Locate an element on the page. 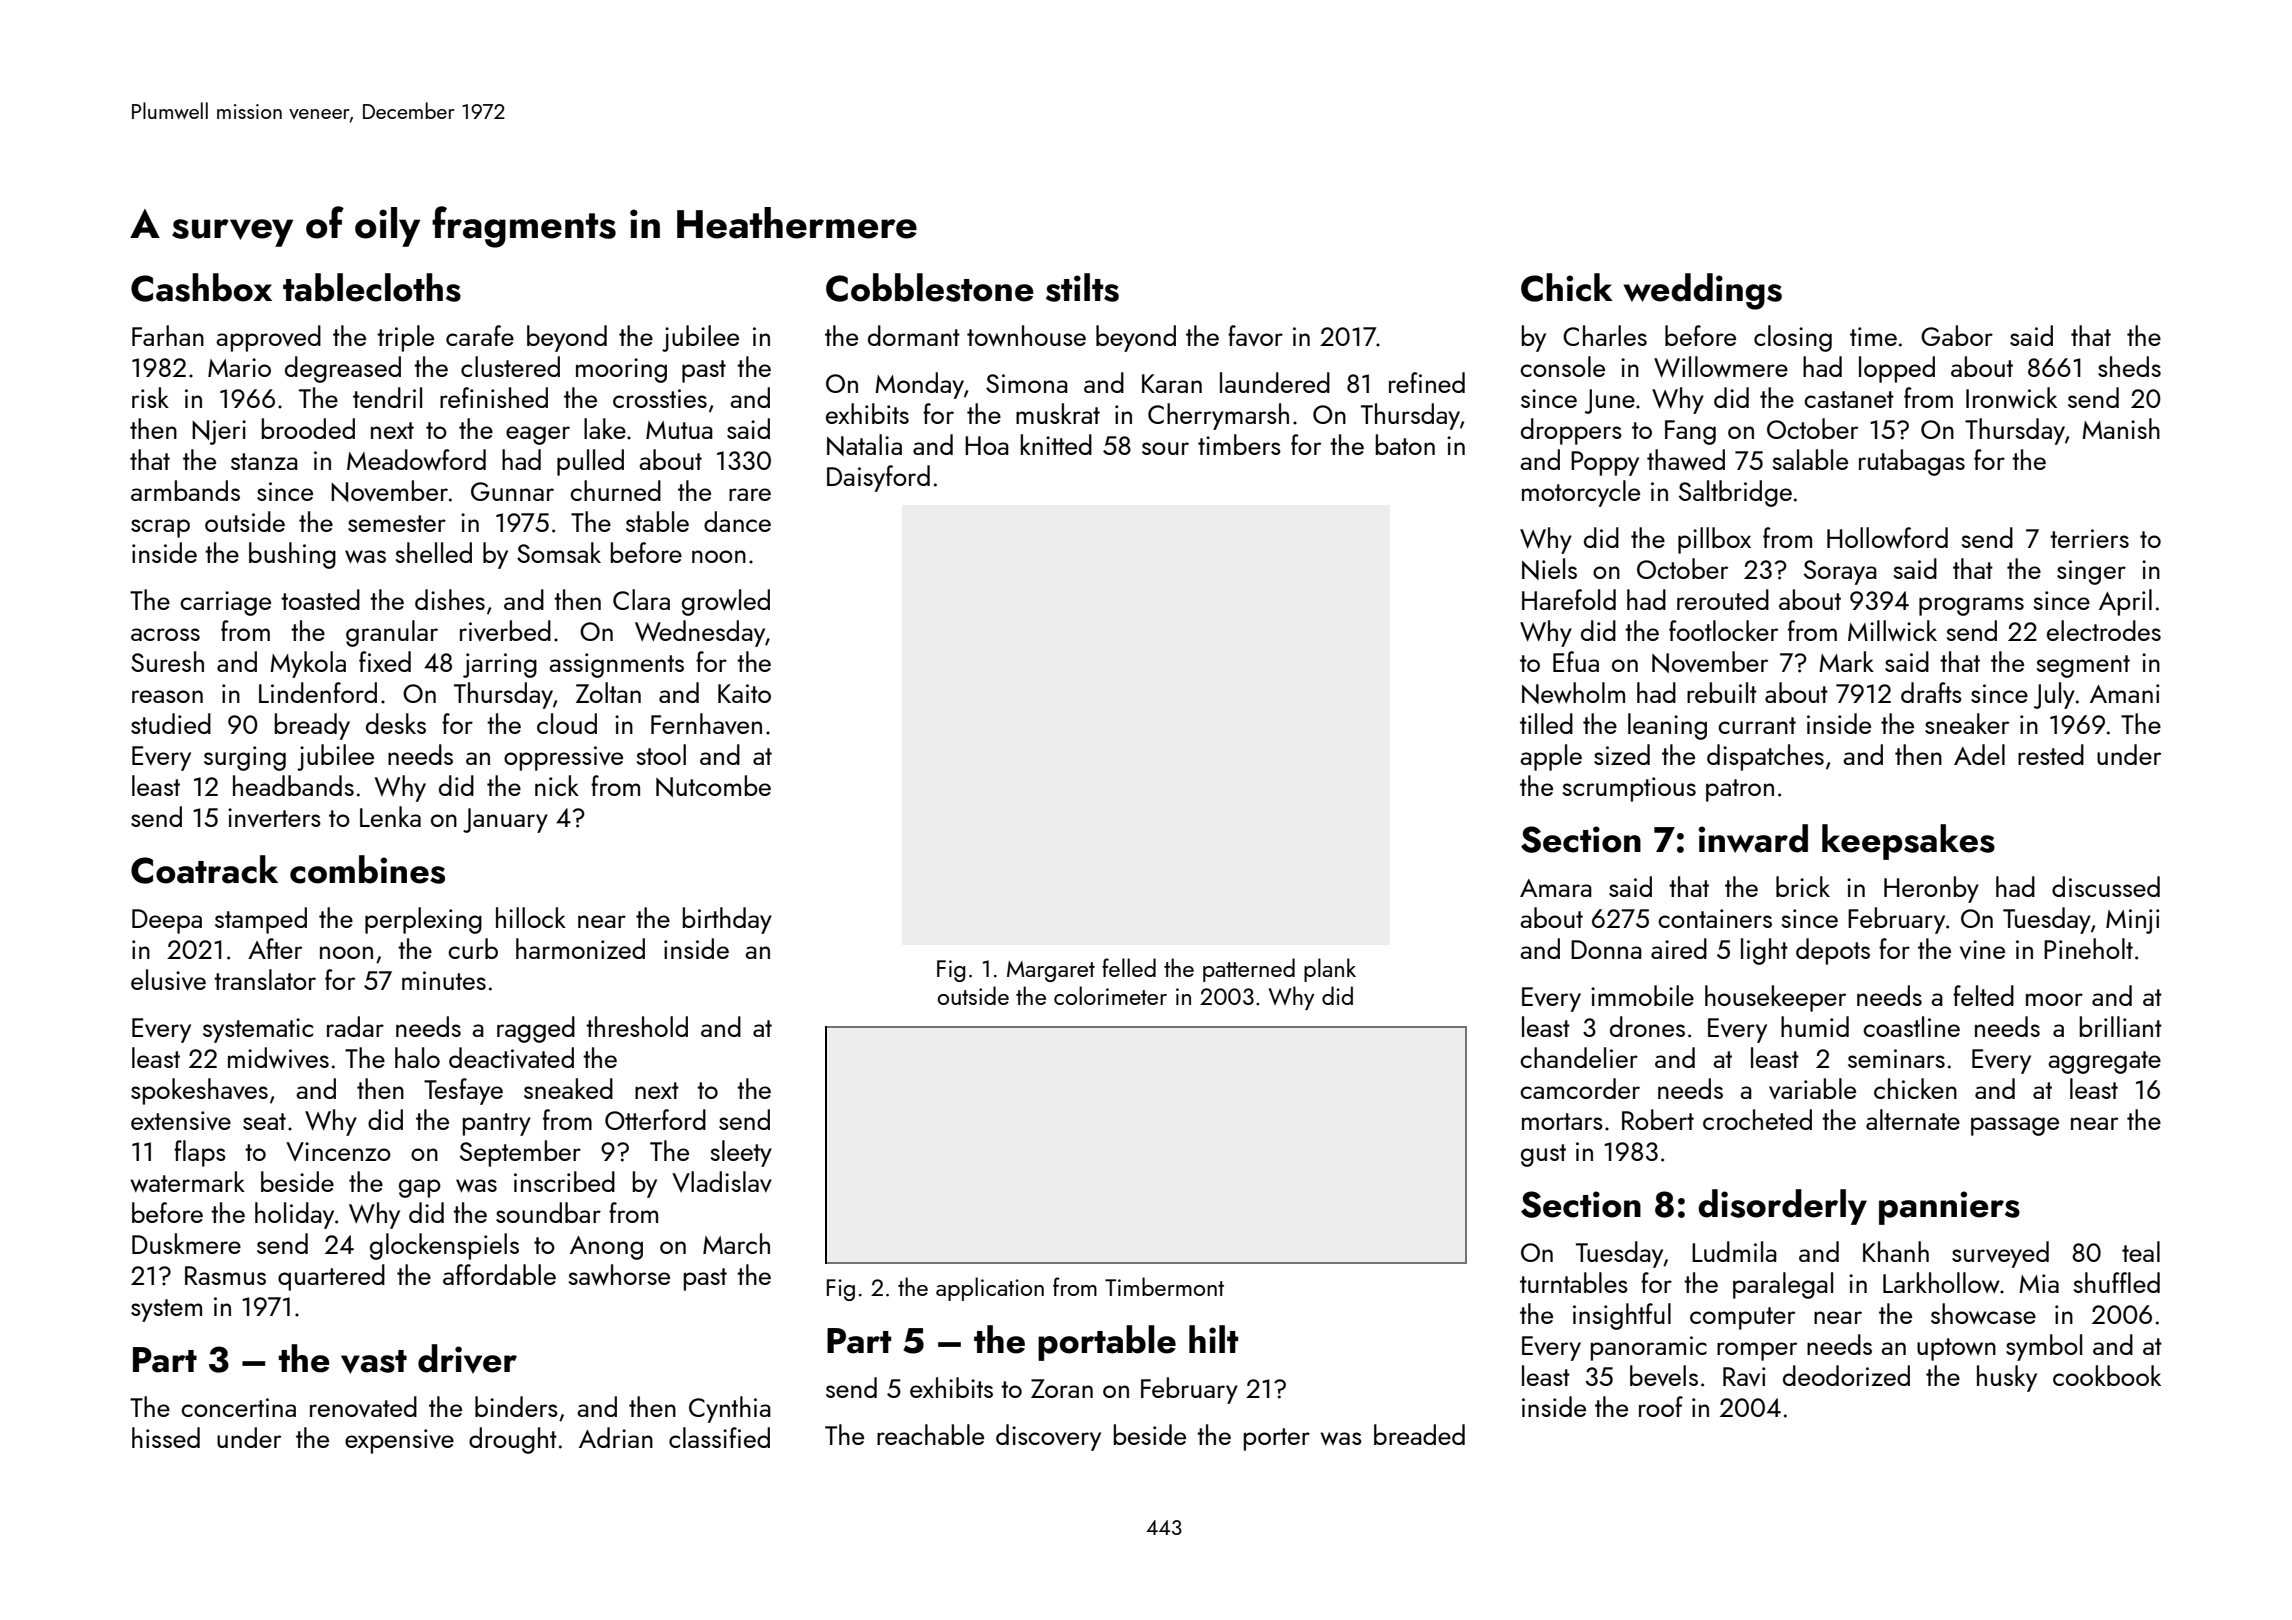  drought is located at coordinates (513, 1440).
